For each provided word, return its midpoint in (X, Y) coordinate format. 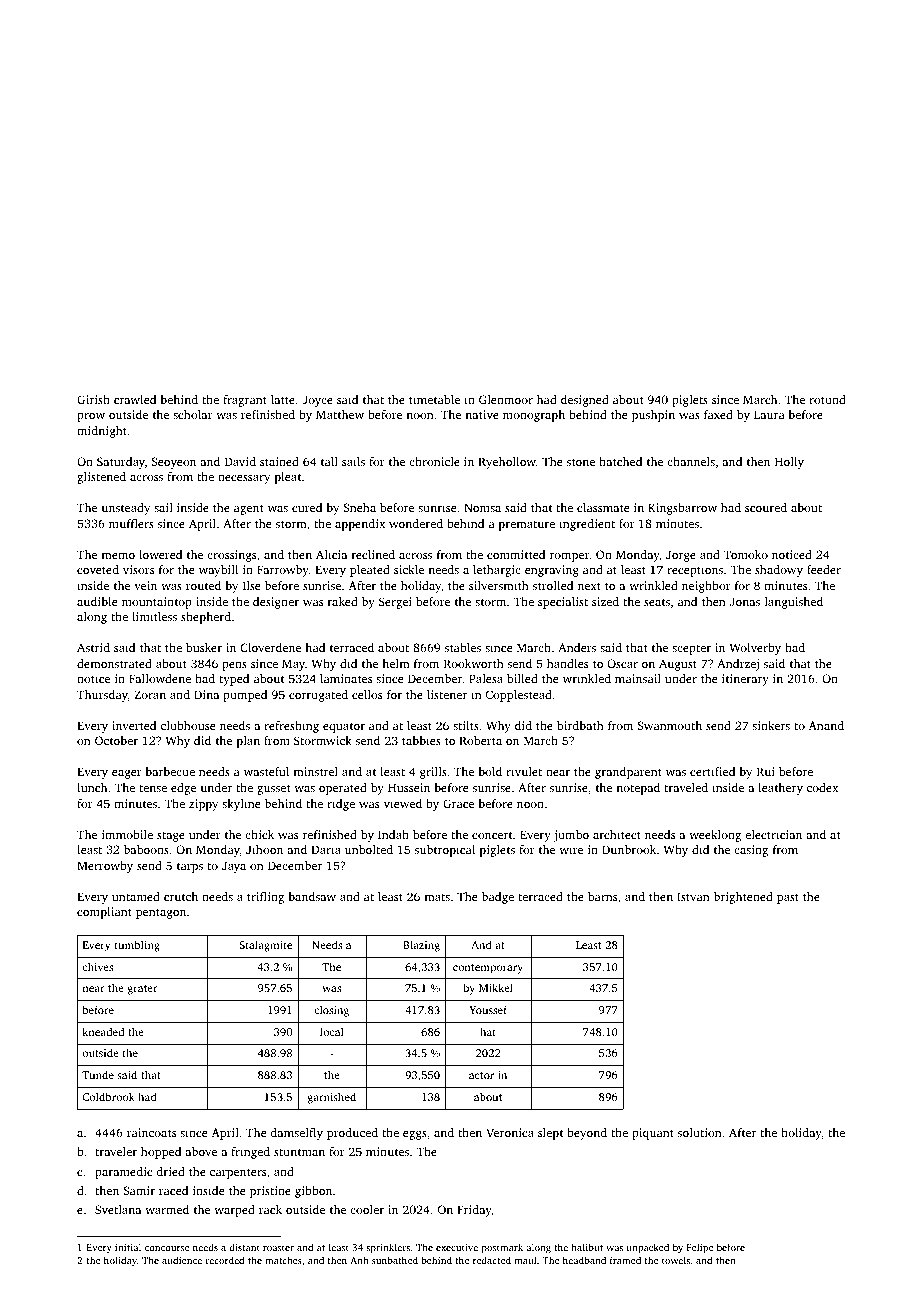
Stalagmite (265, 946)
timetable (434, 399)
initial (128, 1247)
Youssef (488, 1009)
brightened (743, 898)
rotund (827, 399)
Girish (93, 399)
